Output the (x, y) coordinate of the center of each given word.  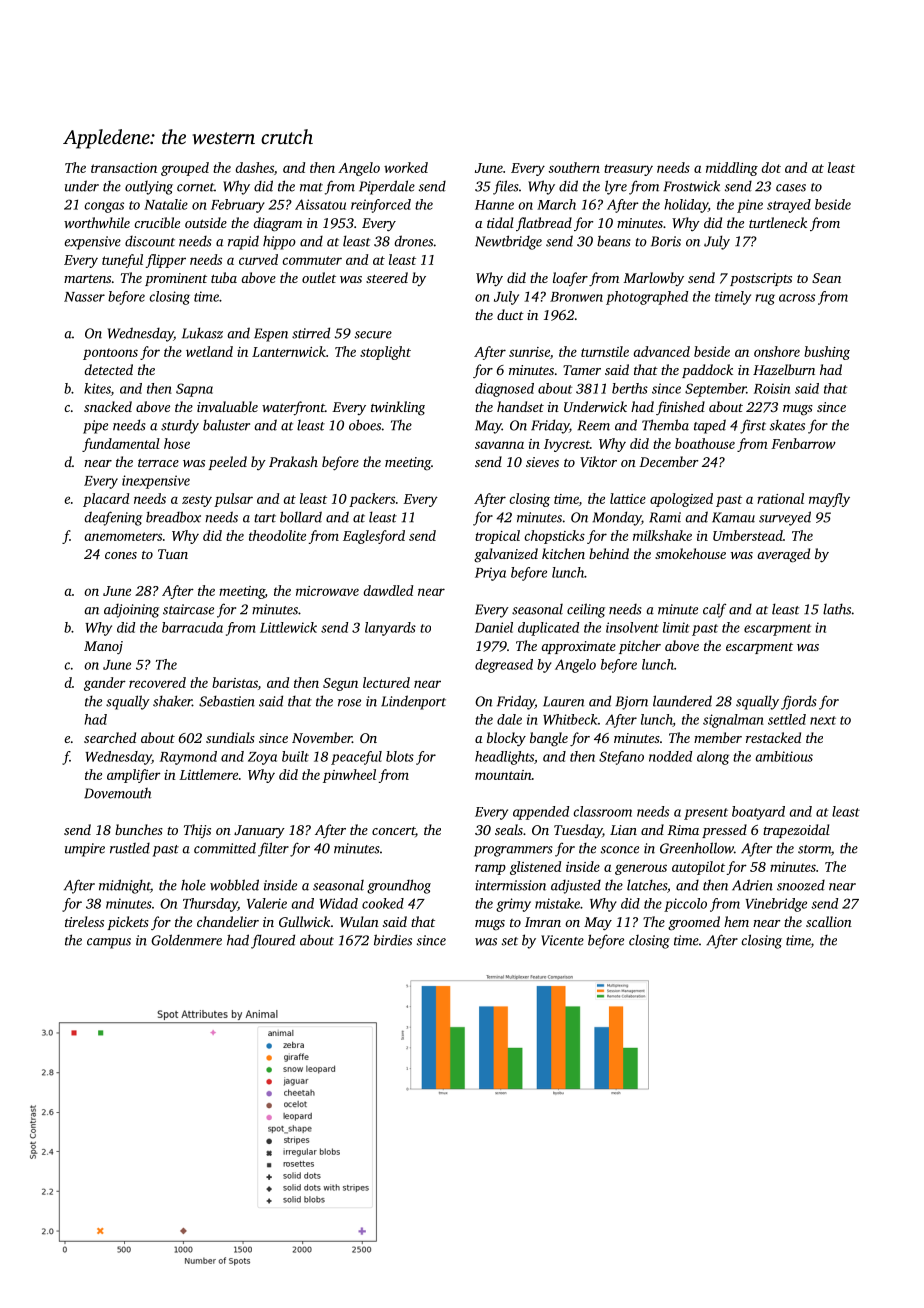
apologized (681, 500)
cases (791, 188)
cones (121, 555)
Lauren (564, 701)
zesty (197, 501)
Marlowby (653, 279)
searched (110, 737)
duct (510, 314)
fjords (799, 702)
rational (780, 498)
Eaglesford (374, 537)
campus (109, 943)
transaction (124, 168)
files (506, 187)
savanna (499, 445)
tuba (224, 277)
